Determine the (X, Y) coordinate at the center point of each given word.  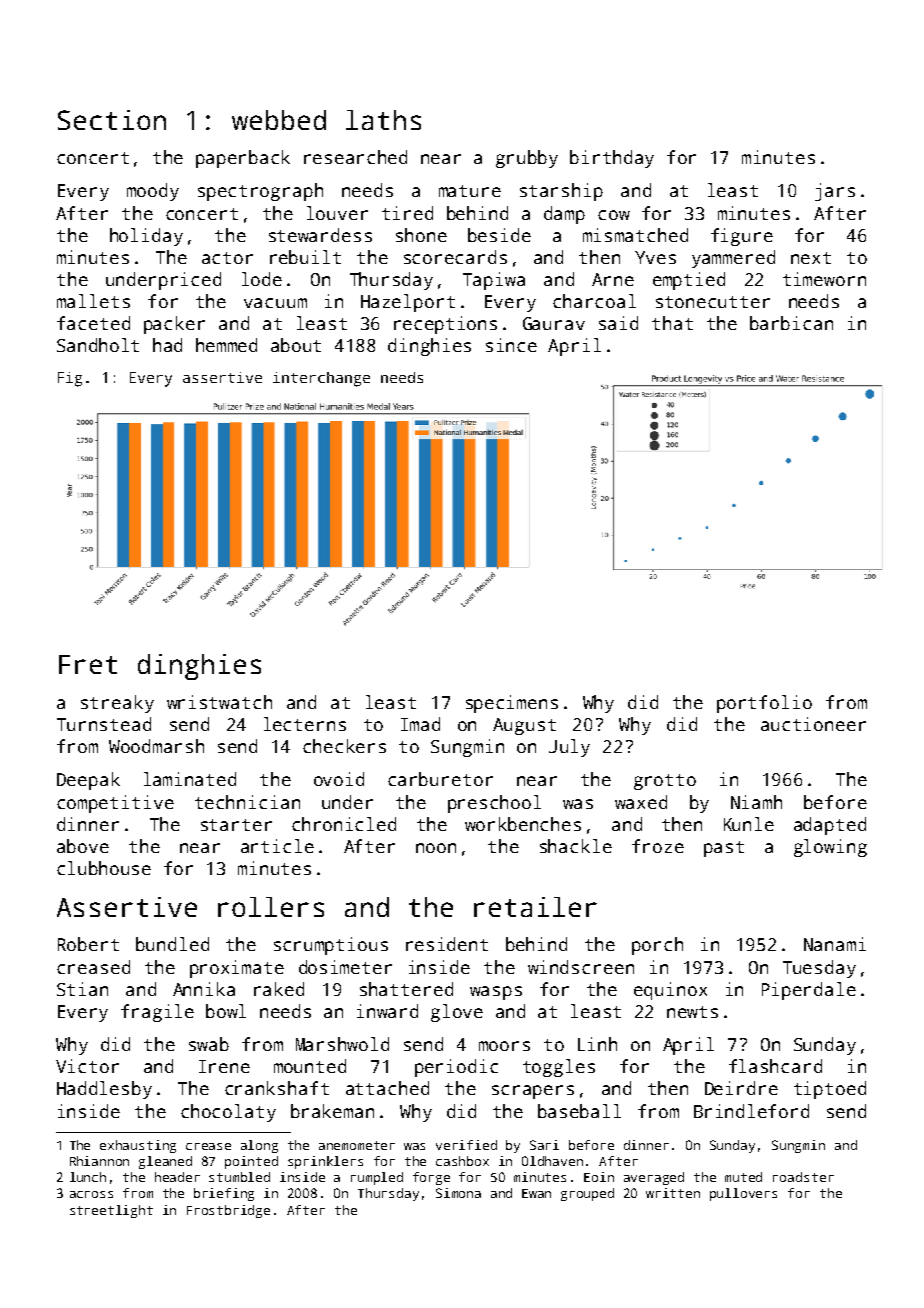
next (811, 258)
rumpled (377, 1178)
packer (174, 325)
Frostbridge (228, 1211)
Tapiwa (494, 281)
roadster (803, 1177)
